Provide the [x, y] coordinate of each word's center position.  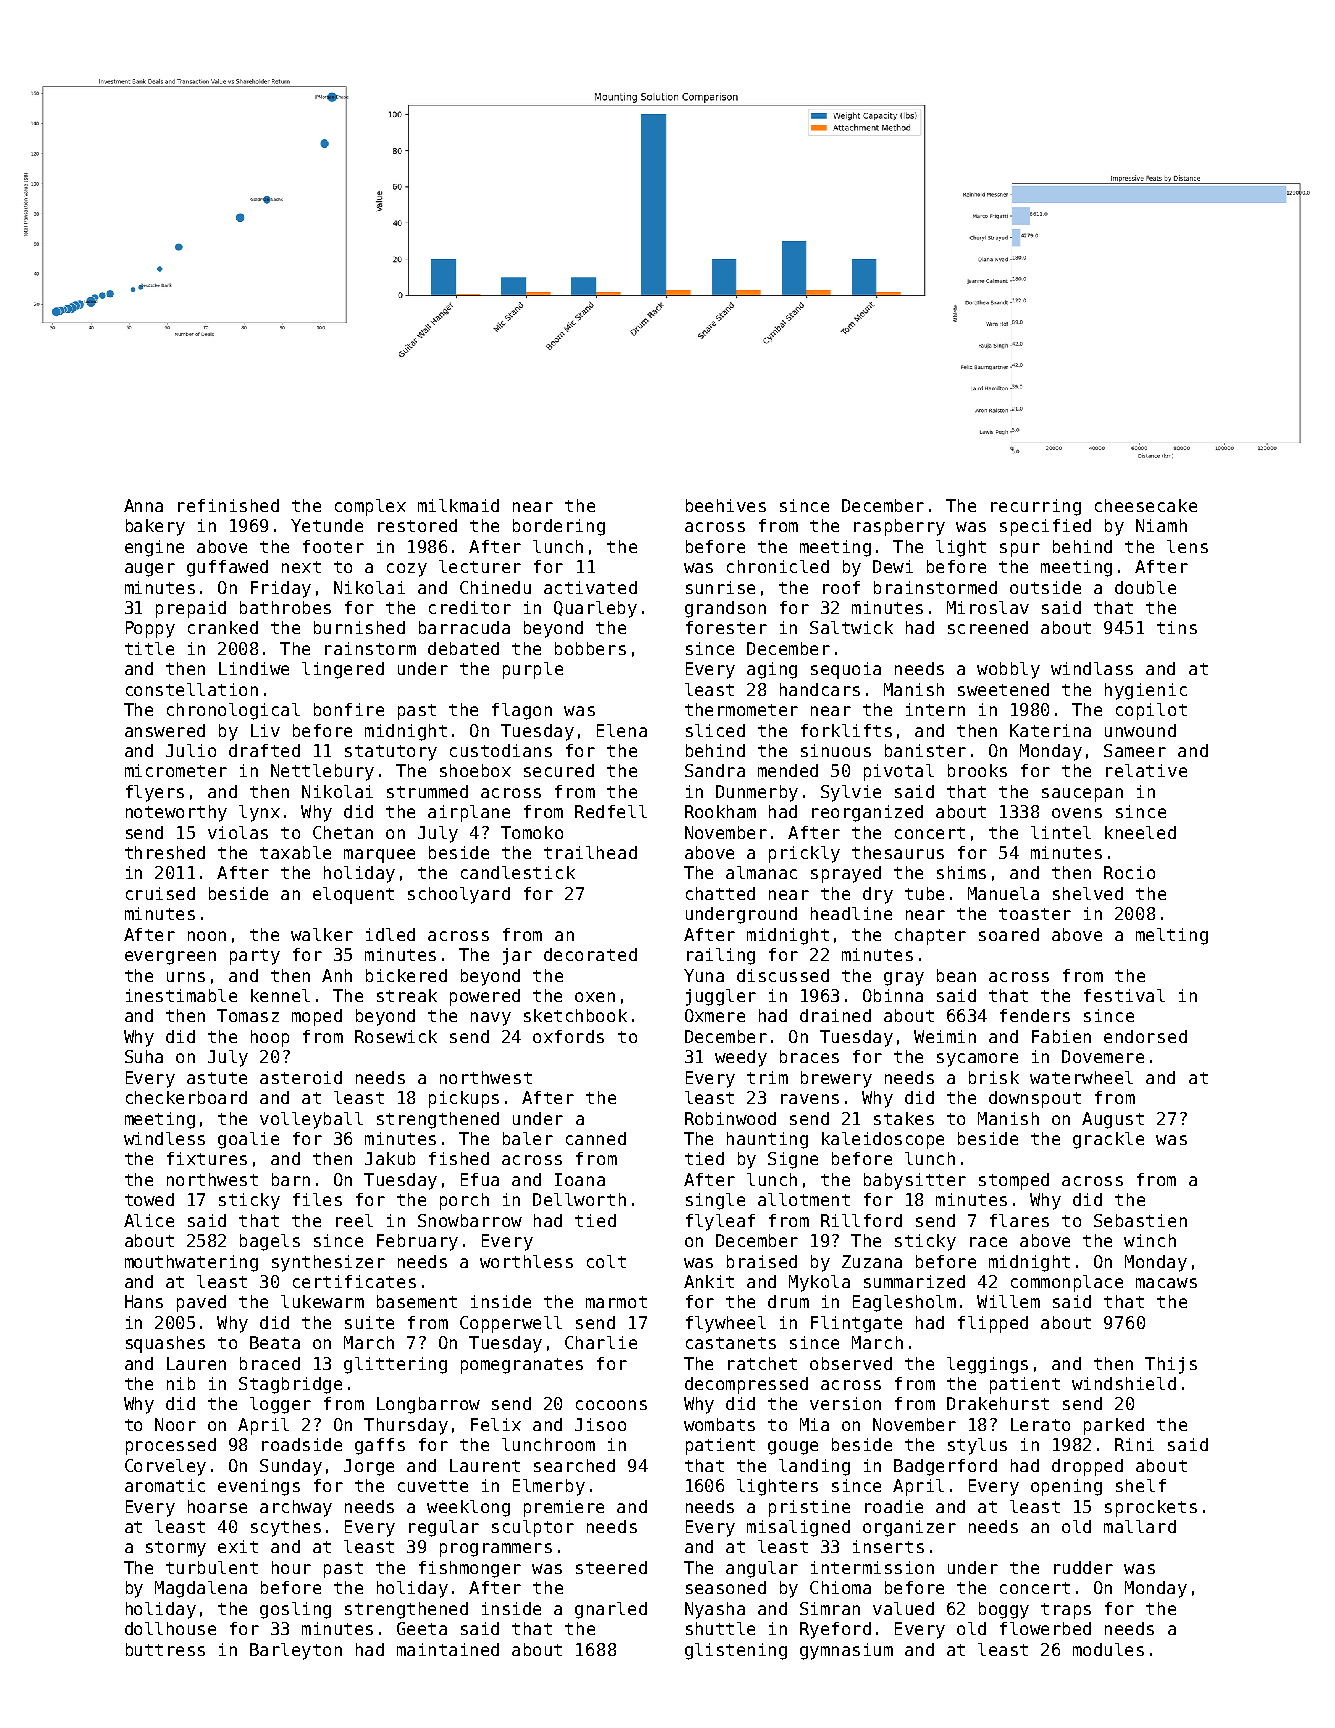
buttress [165, 1649]
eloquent [353, 895]
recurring [1036, 507]
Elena [622, 730]
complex [370, 507]
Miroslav [988, 607]
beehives [726, 505]
